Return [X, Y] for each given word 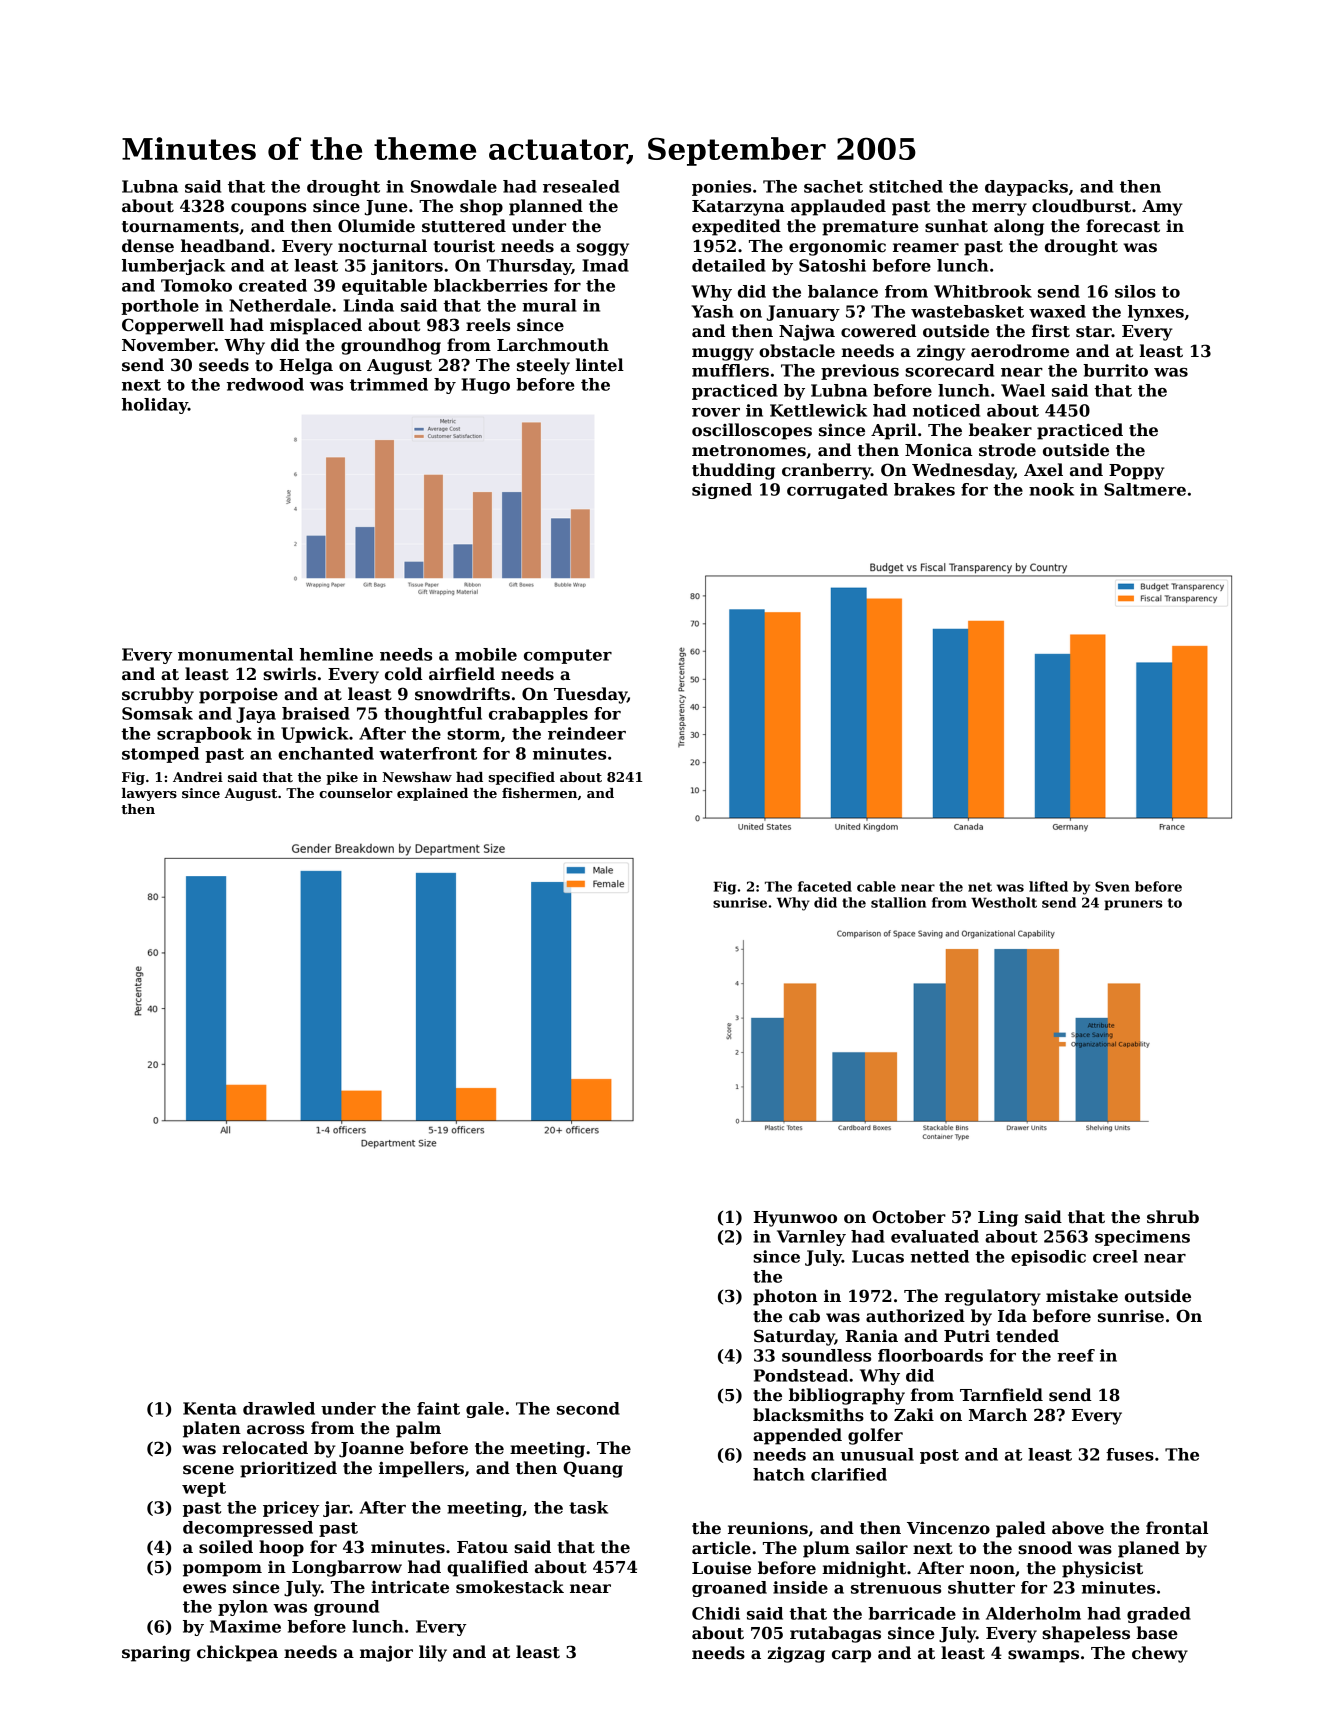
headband [225, 246]
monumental [235, 654]
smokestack [510, 1587]
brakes [924, 489]
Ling [998, 1219]
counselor [356, 793]
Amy [1162, 208]
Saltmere [1145, 489]
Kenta [210, 1408]
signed [722, 491]
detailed [729, 265]
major [386, 1653]
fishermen [539, 793]
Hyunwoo [795, 1219]
